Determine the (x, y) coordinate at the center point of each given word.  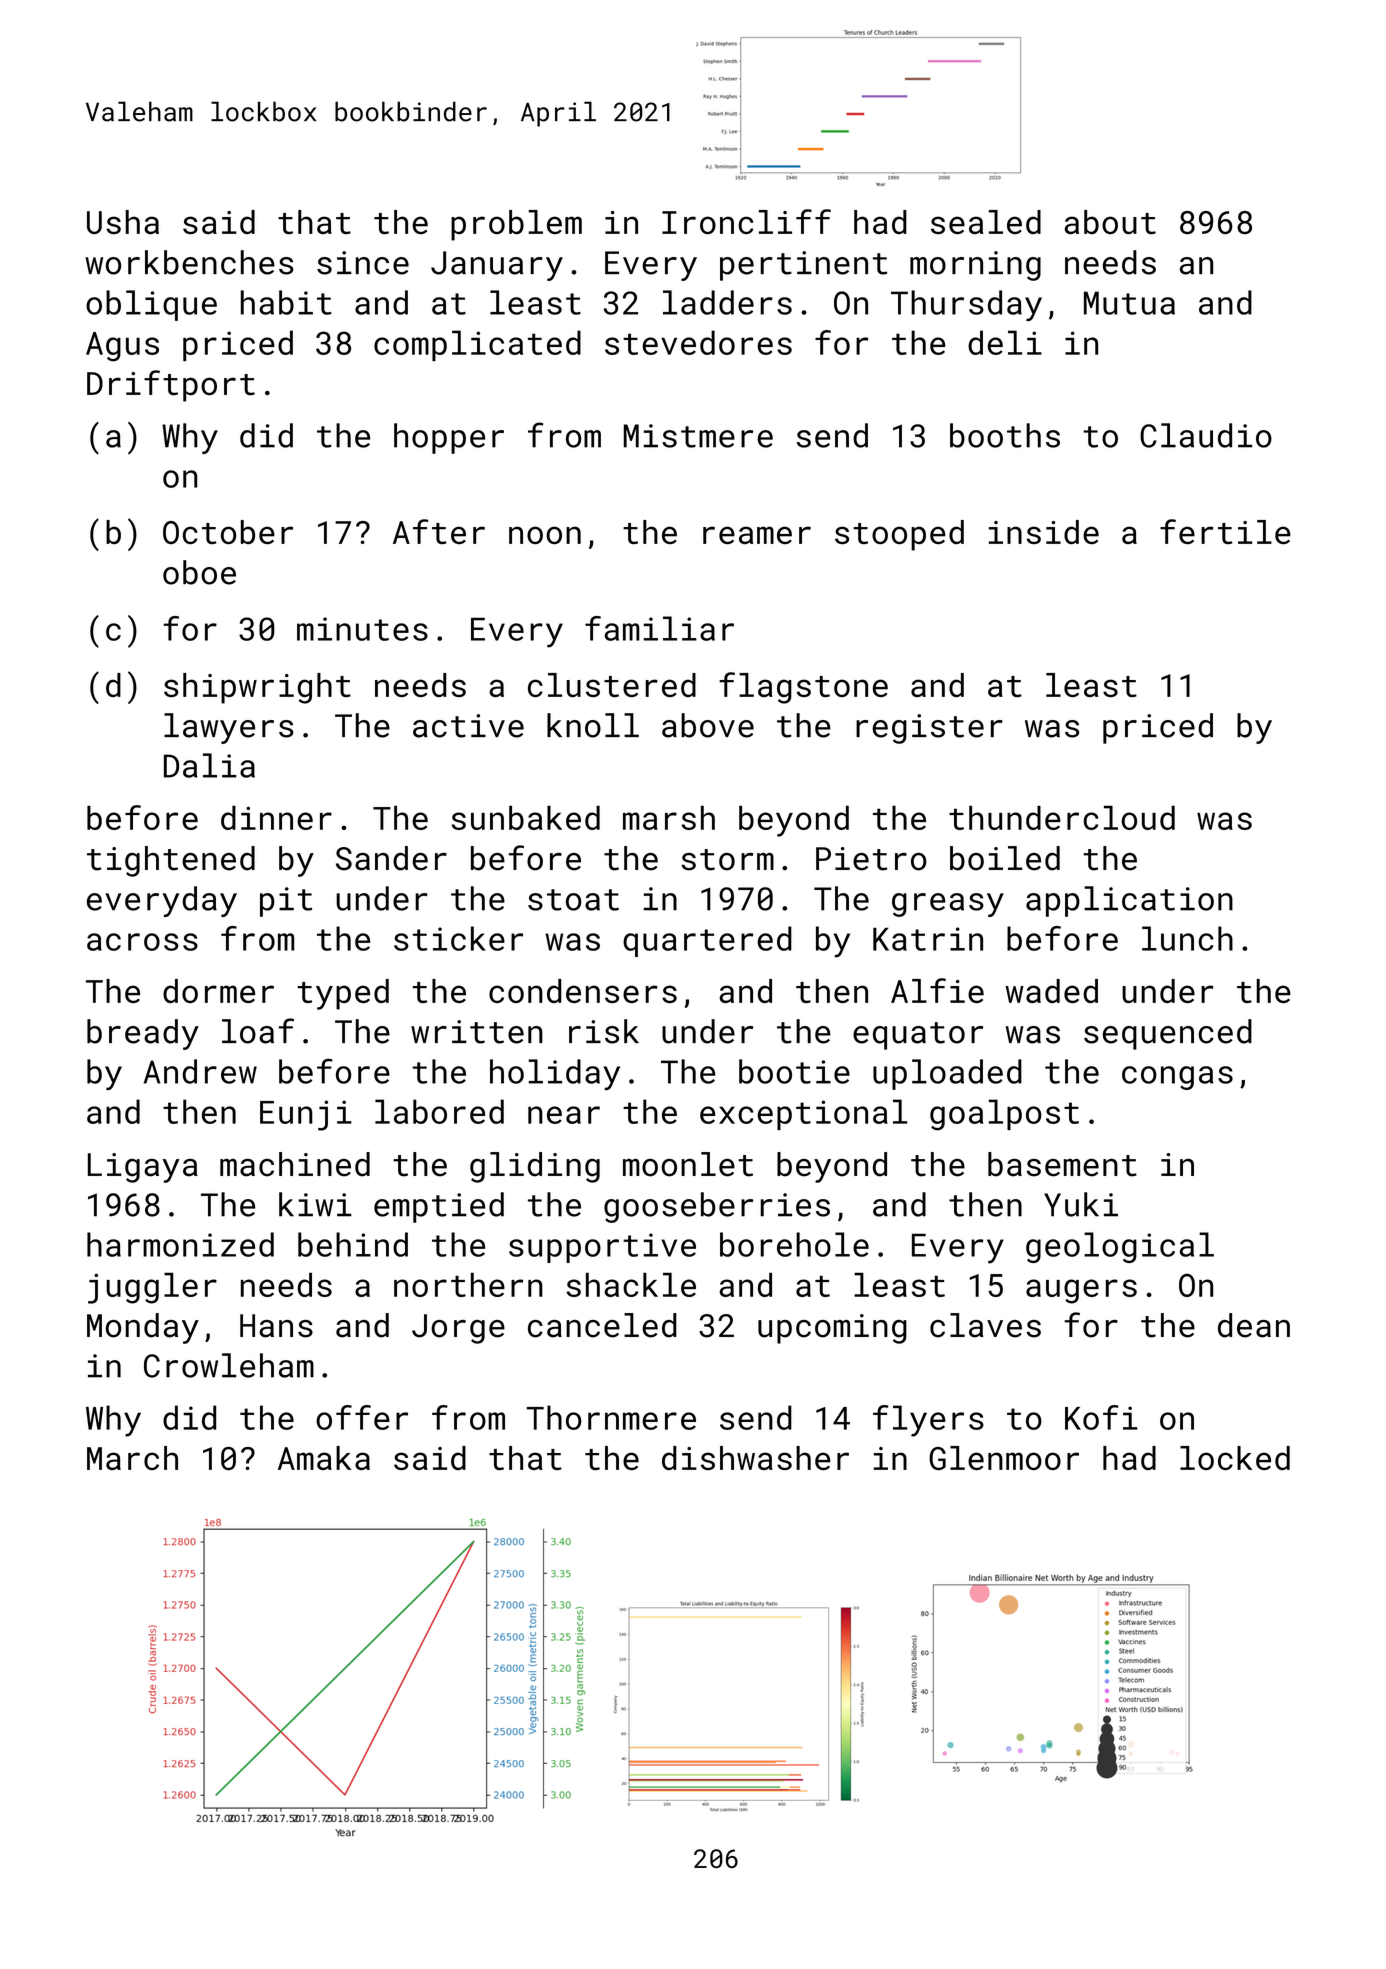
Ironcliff (746, 221)
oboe (199, 572)
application (1129, 901)
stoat (573, 900)
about (1110, 222)
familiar (659, 628)
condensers (583, 991)
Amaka (324, 1458)
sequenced (1168, 1034)
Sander (391, 858)
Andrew (200, 1071)
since (363, 263)
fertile (1225, 531)
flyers (928, 1421)
